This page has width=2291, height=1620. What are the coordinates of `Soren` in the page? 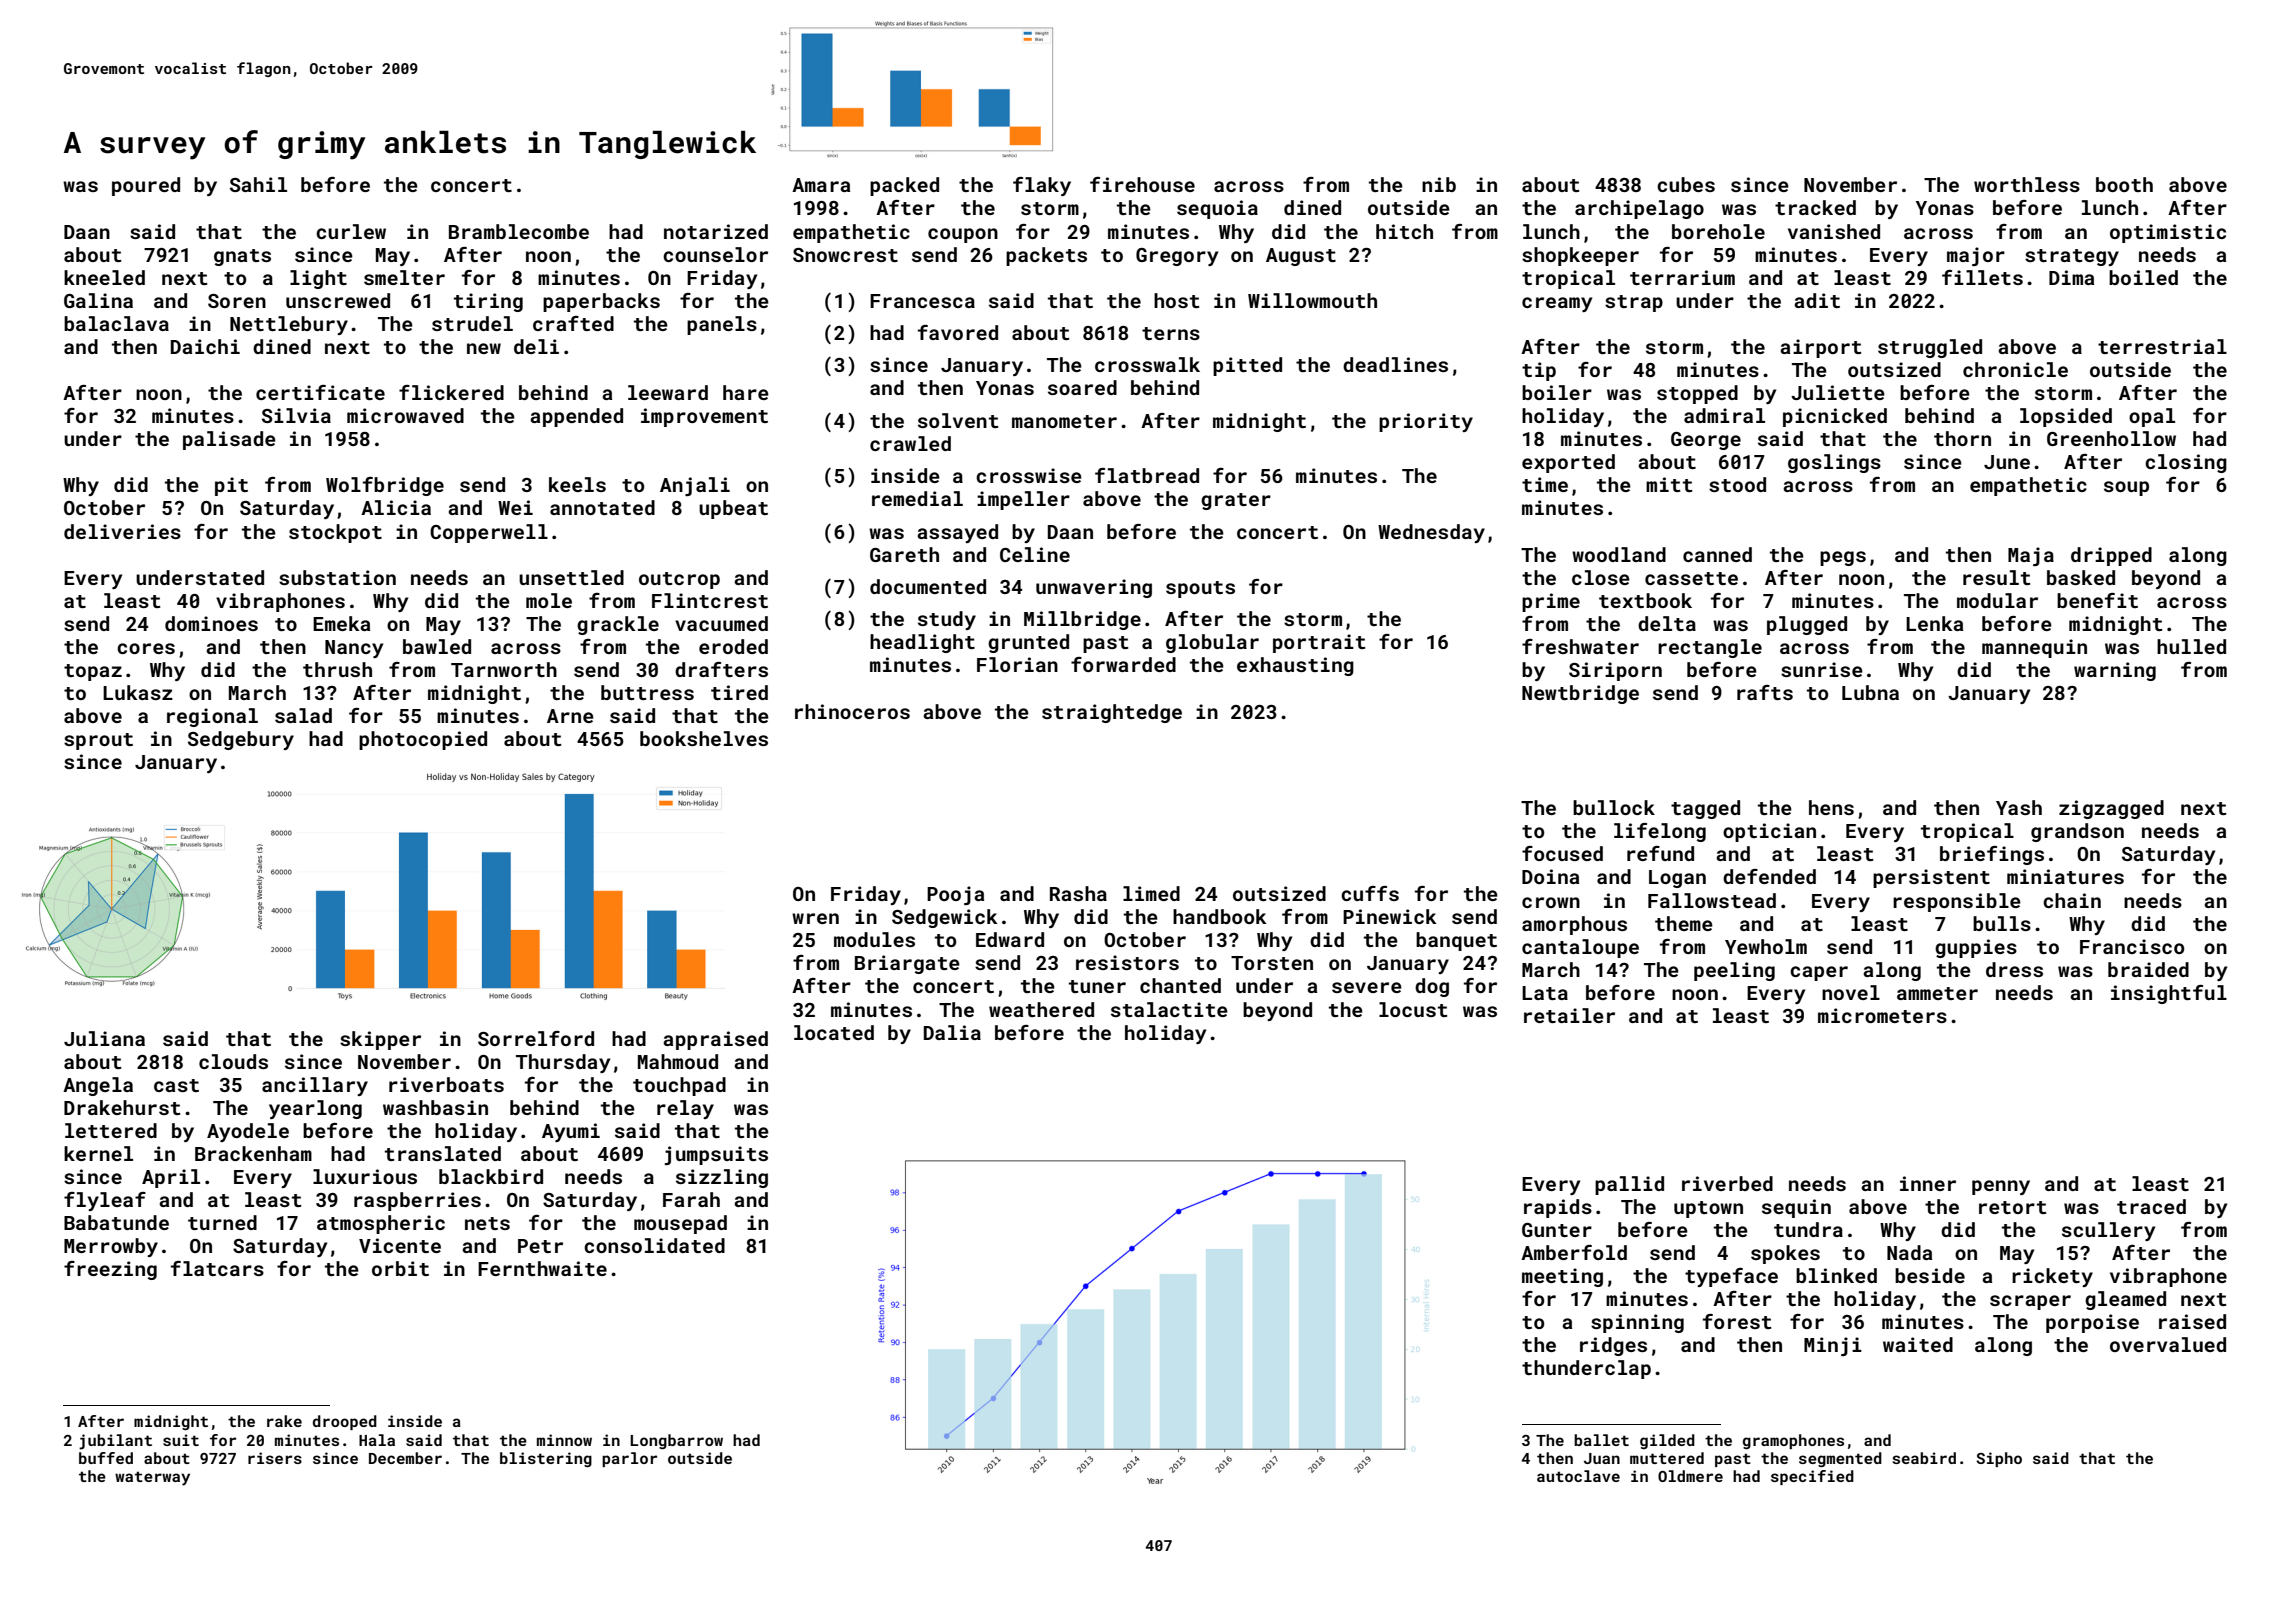 It's located at (237, 301).
